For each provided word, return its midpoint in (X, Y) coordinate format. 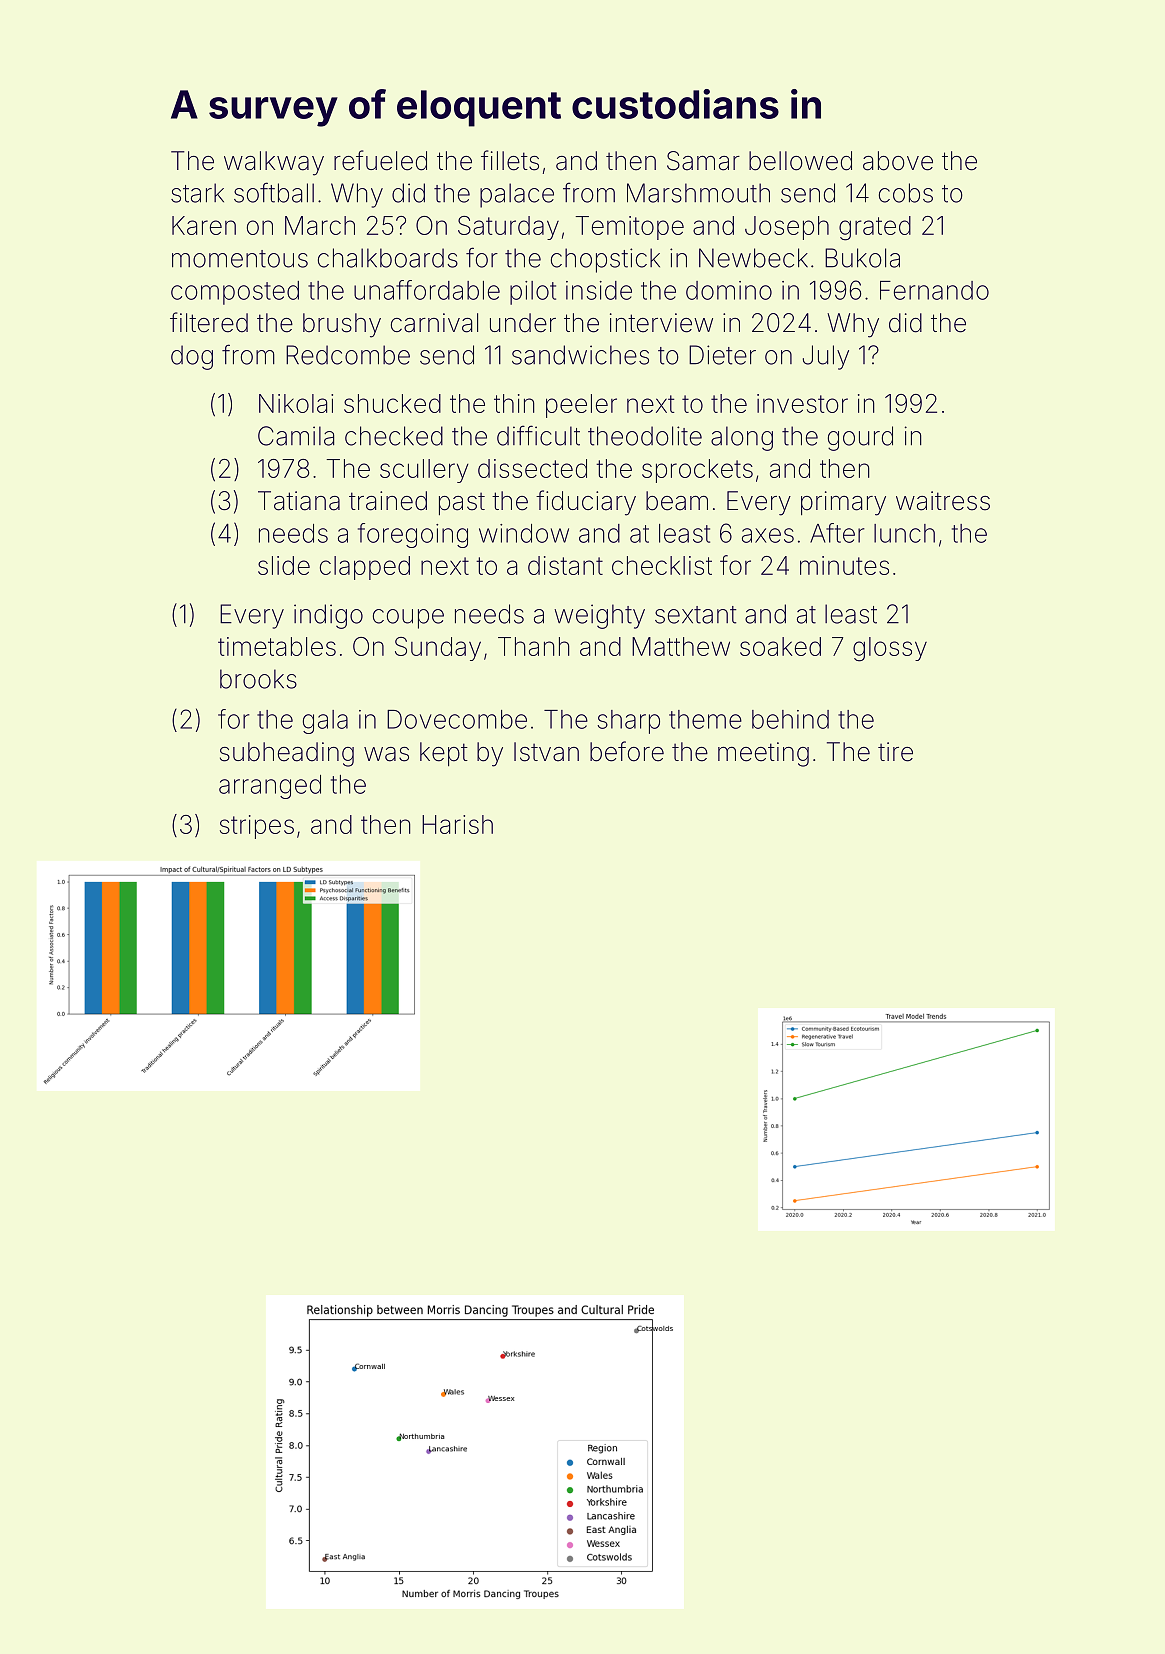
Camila (296, 436)
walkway (274, 163)
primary (843, 503)
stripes (257, 827)
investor (802, 403)
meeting (763, 754)
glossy (890, 649)
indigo (328, 616)
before (627, 751)
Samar (703, 161)
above (898, 161)
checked (394, 436)
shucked (392, 403)
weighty (599, 616)
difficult (538, 435)
